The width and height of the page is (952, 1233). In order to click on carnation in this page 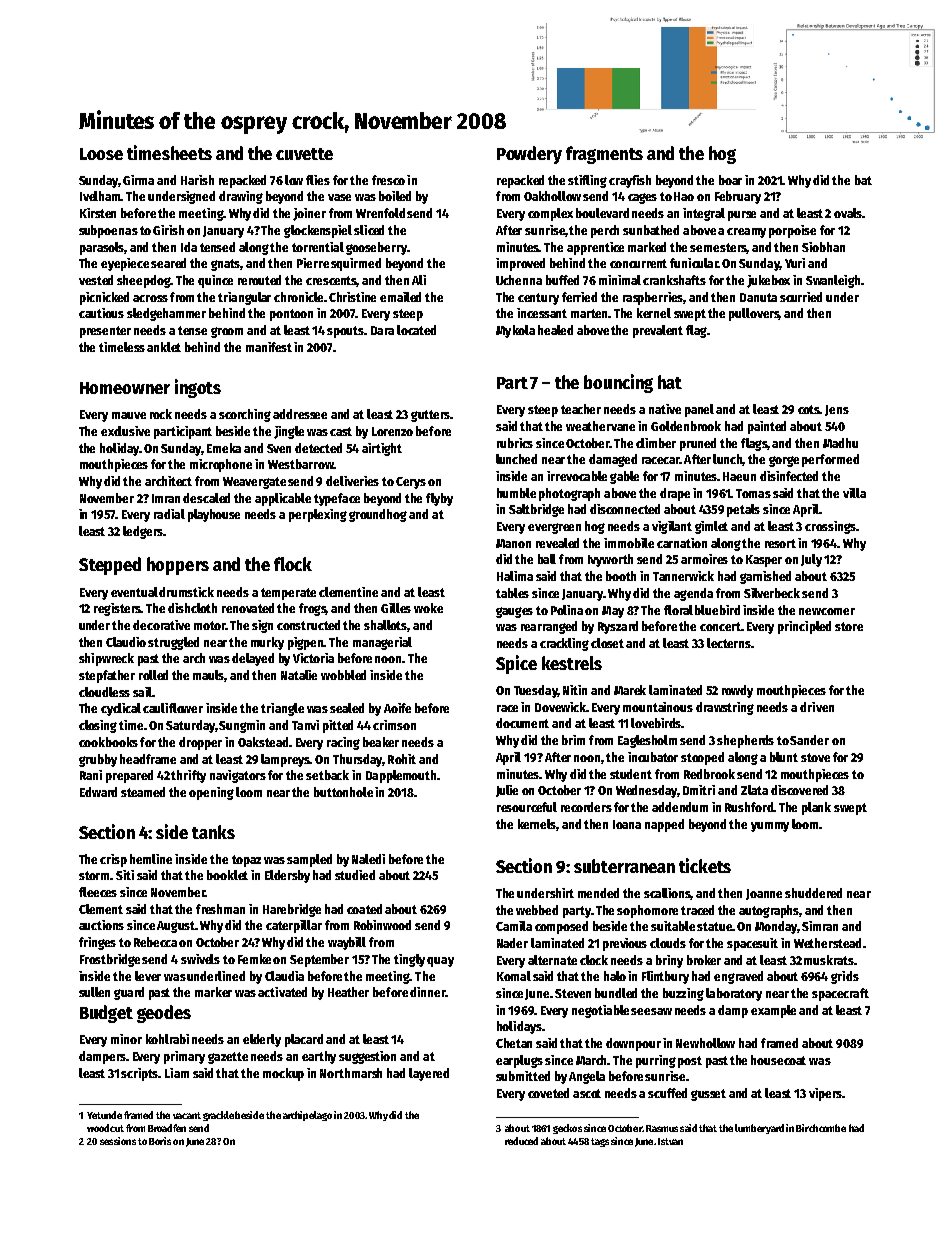, I will do `click(682, 543)`.
